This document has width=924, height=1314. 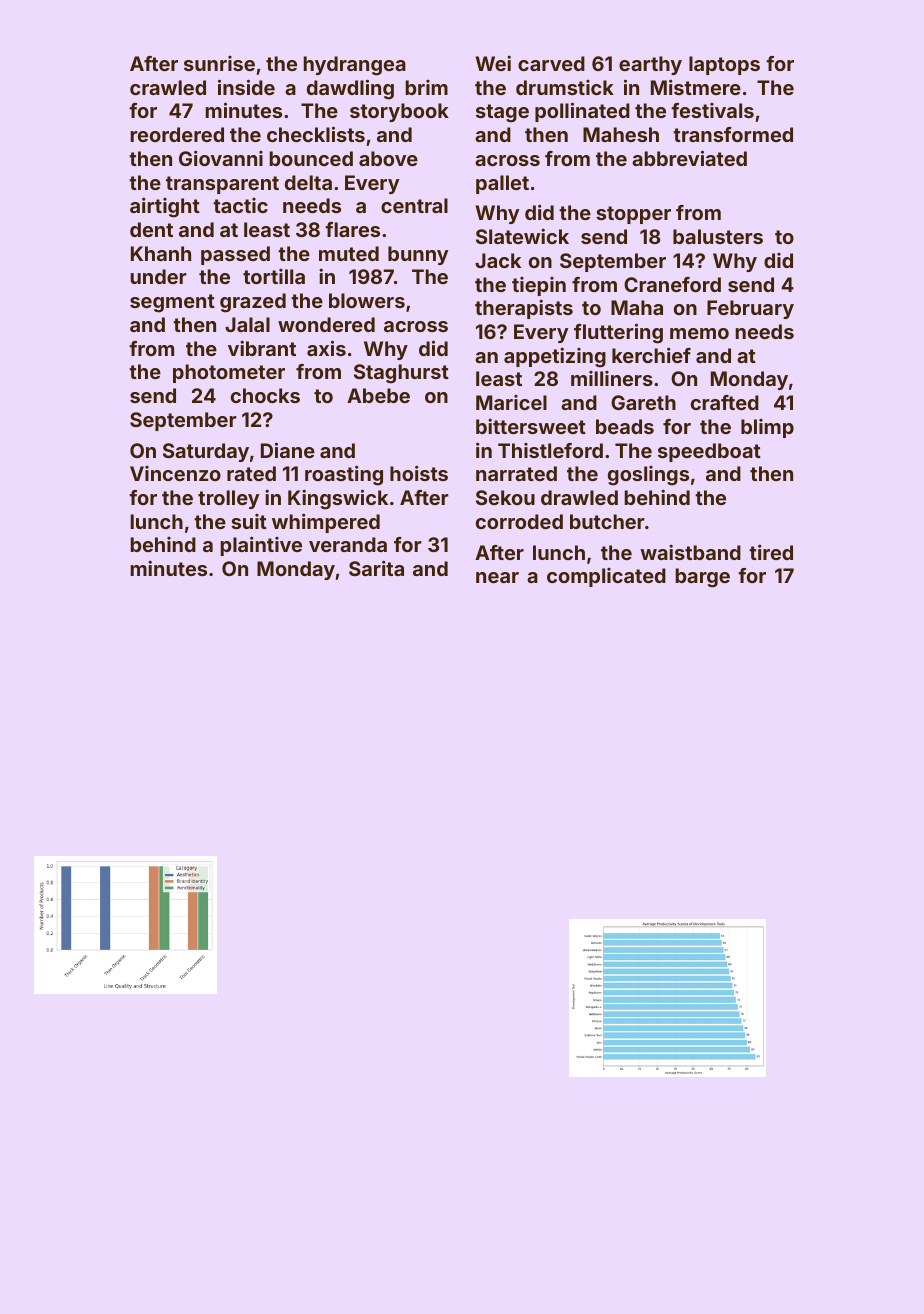 What do you see at coordinates (175, 473) in the document?
I see `Vincenzo` at bounding box center [175, 473].
